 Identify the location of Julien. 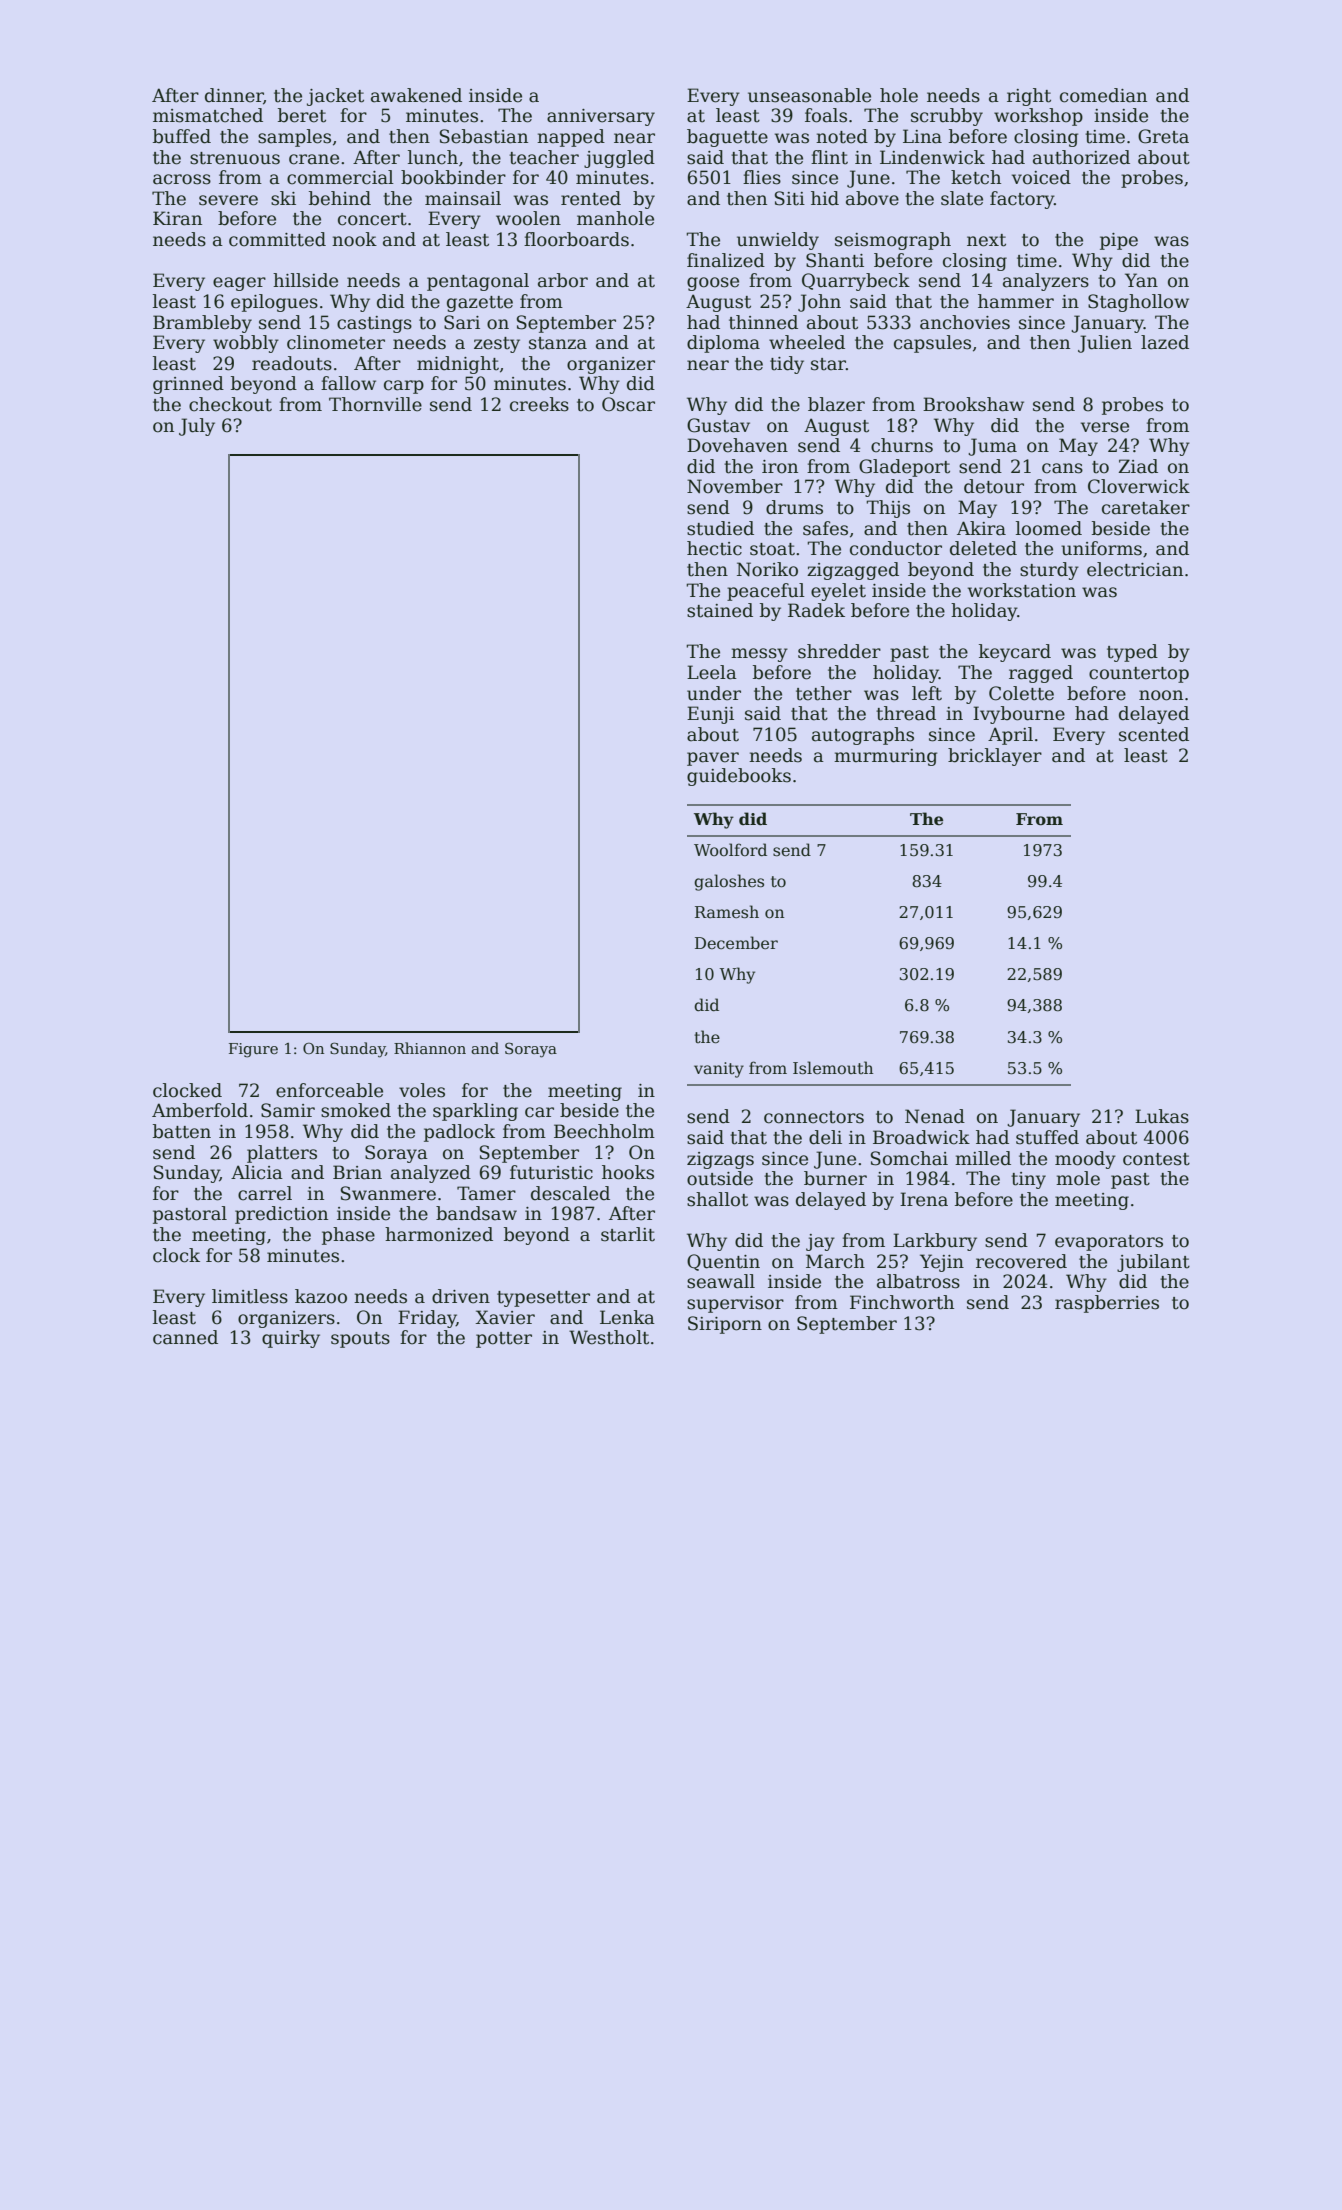
(1105, 344).
